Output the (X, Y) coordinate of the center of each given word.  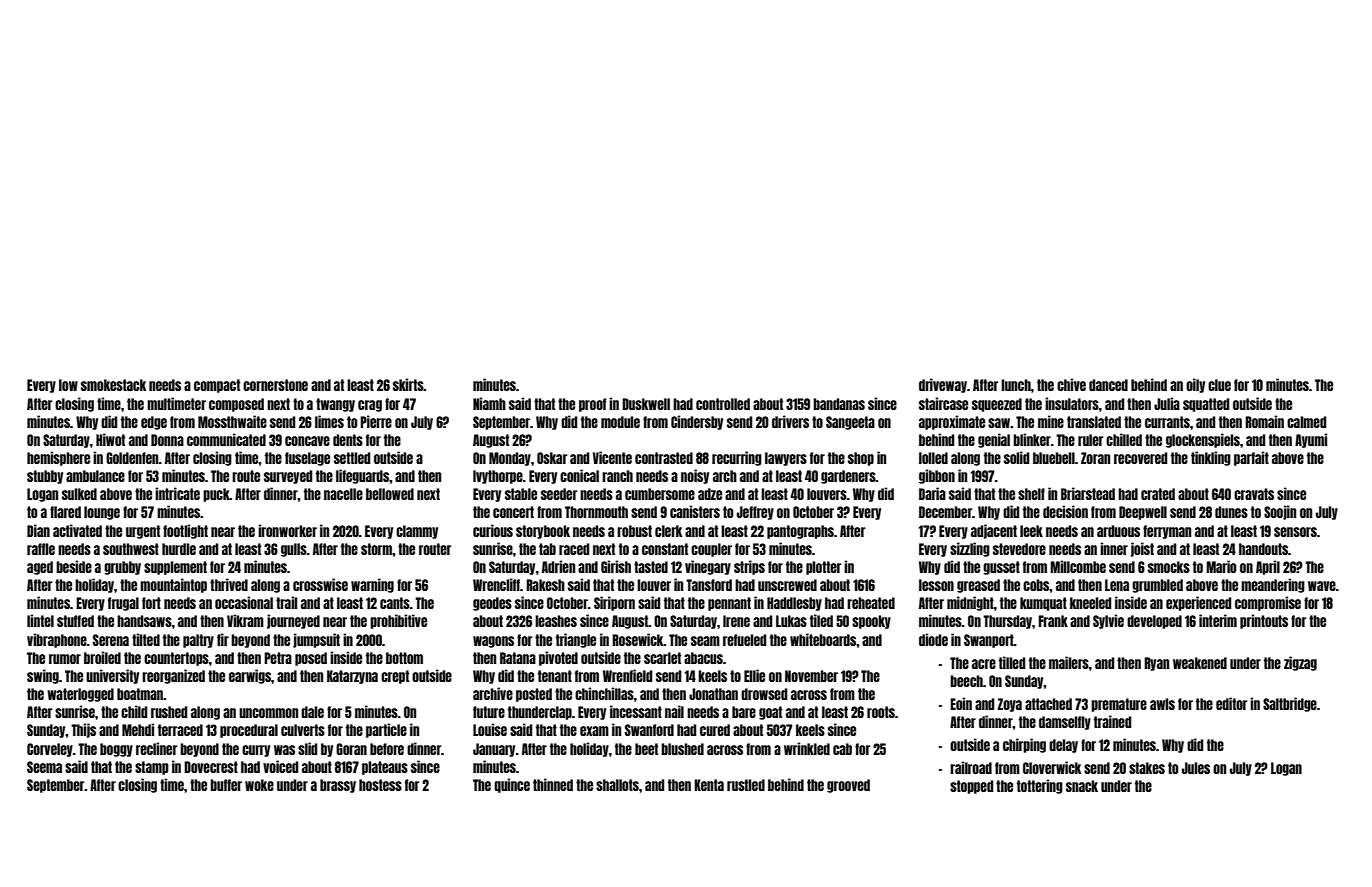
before (387, 749)
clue (1219, 385)
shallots (617, 785)
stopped (971, 787)
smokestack (113, 385)
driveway (943, 385)
